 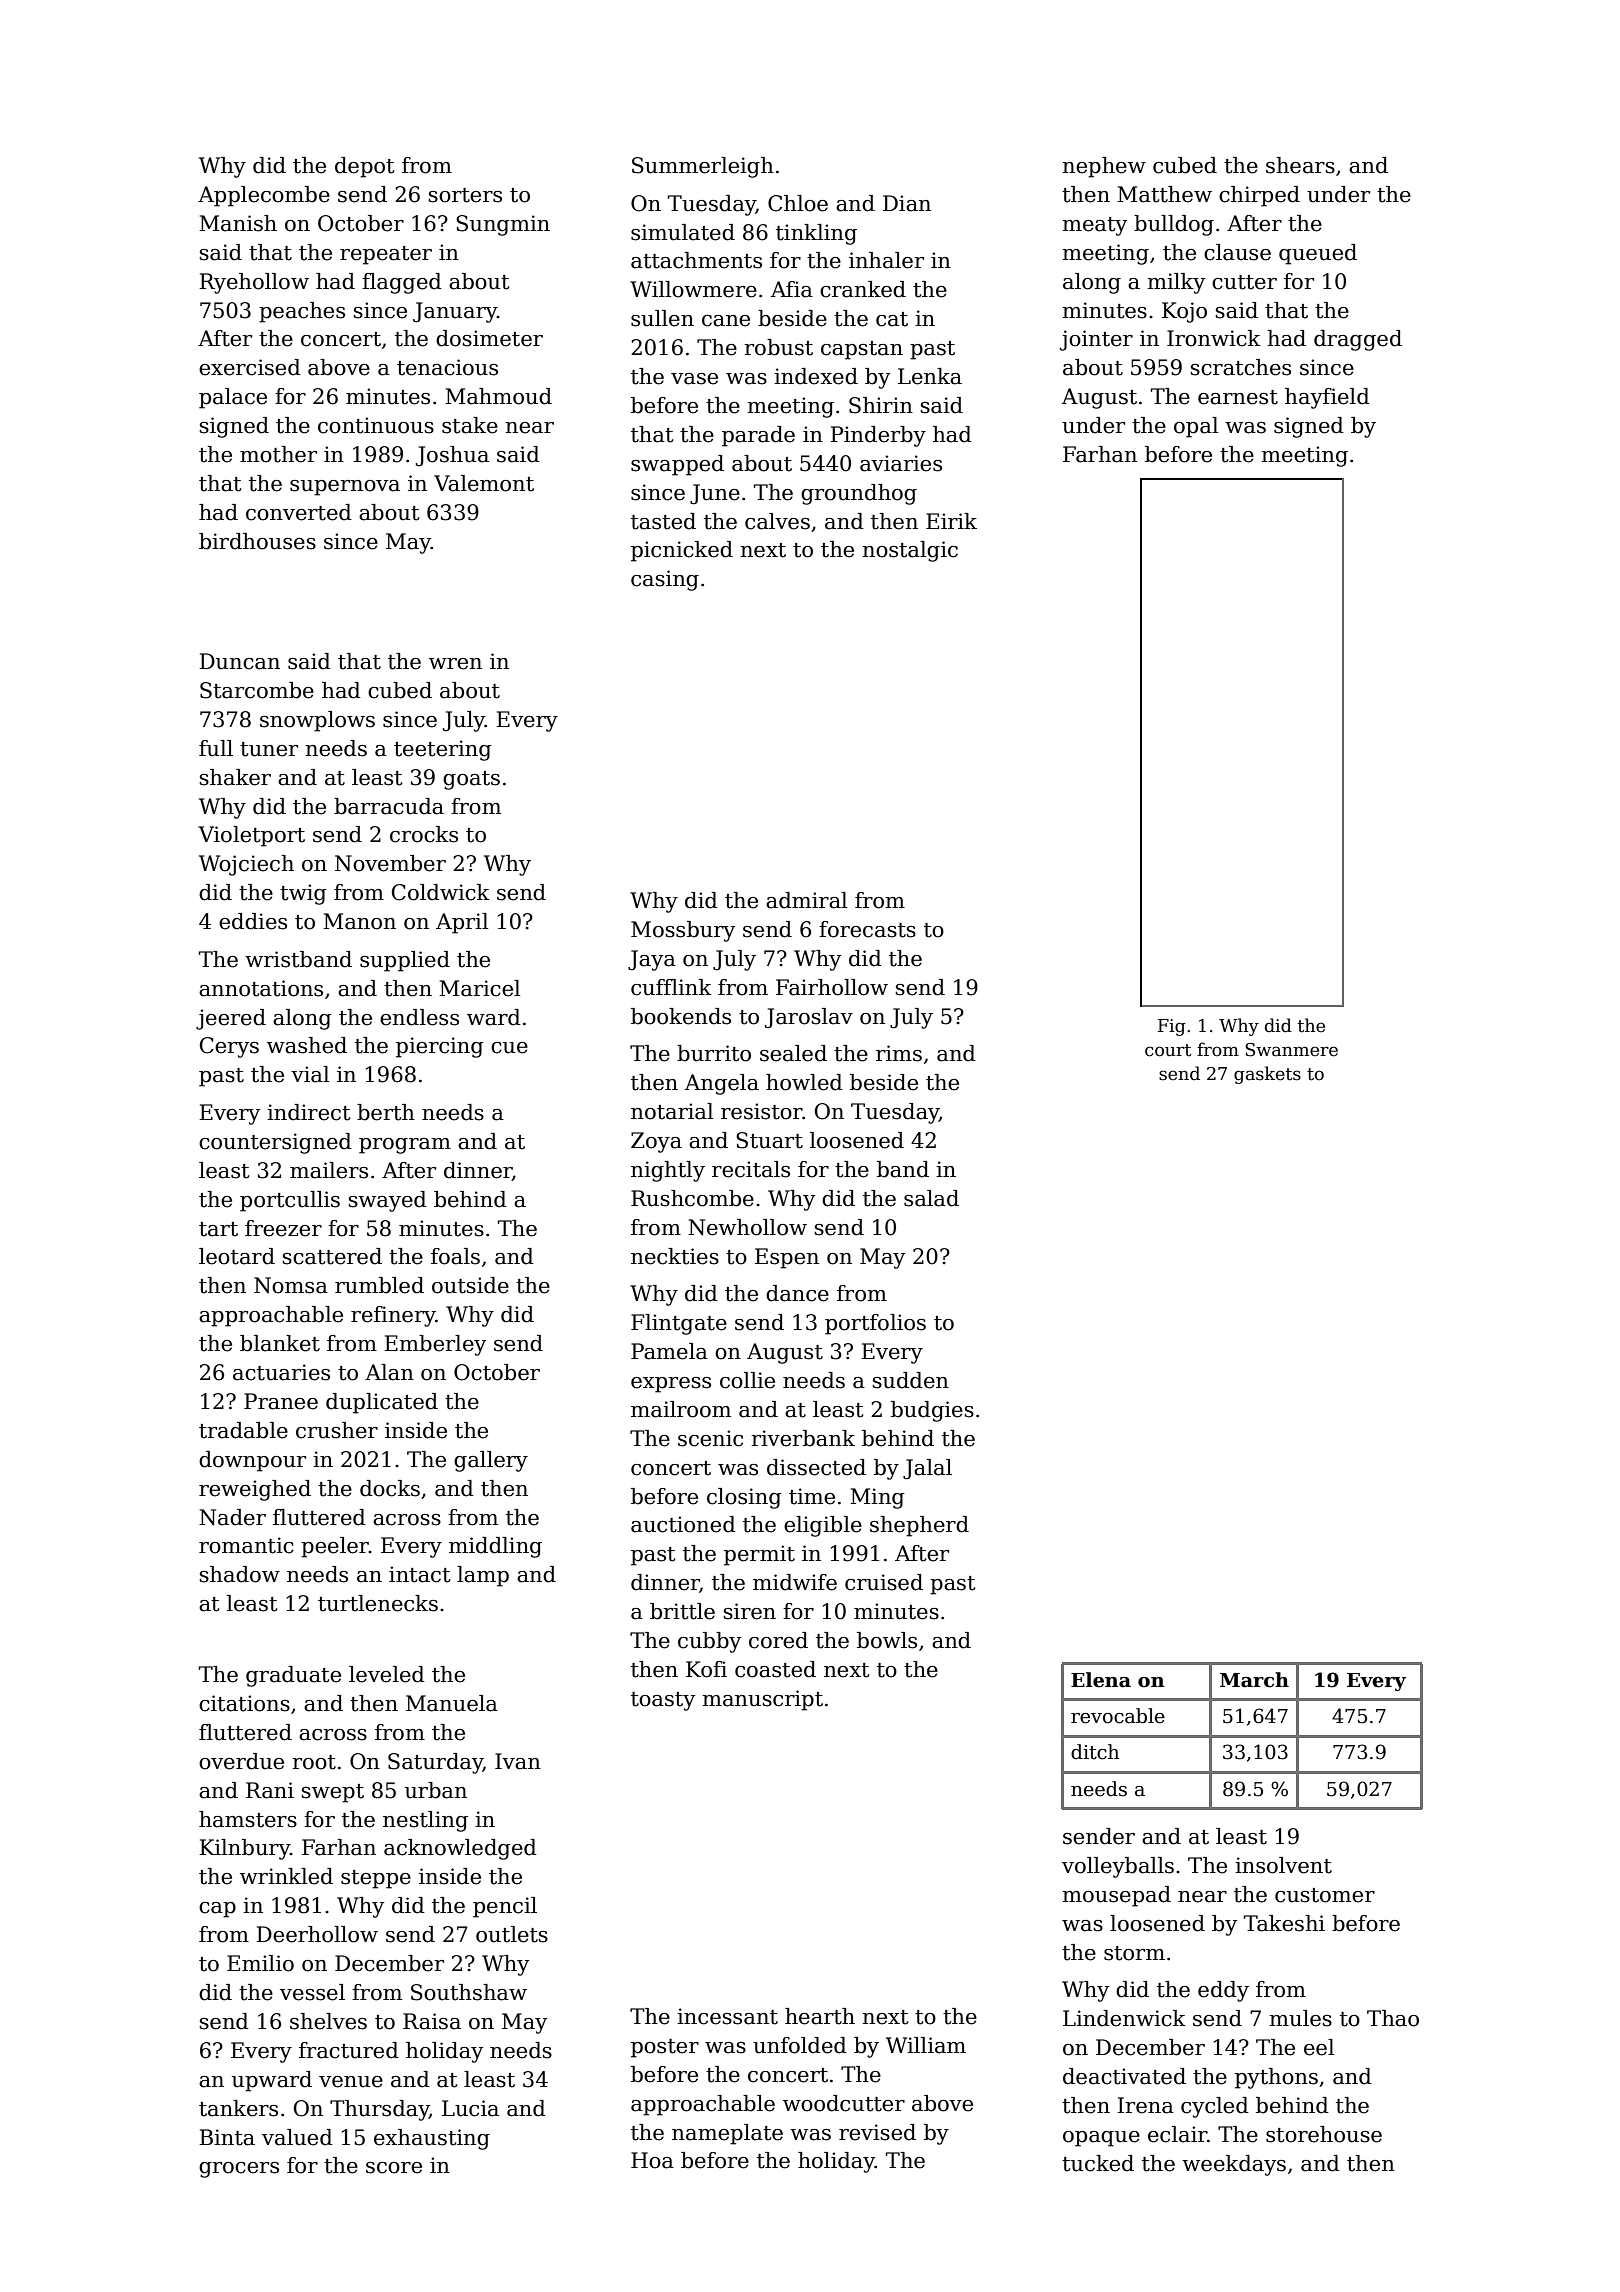 I want to click on Fig, so click(x=1172, y=1027).
